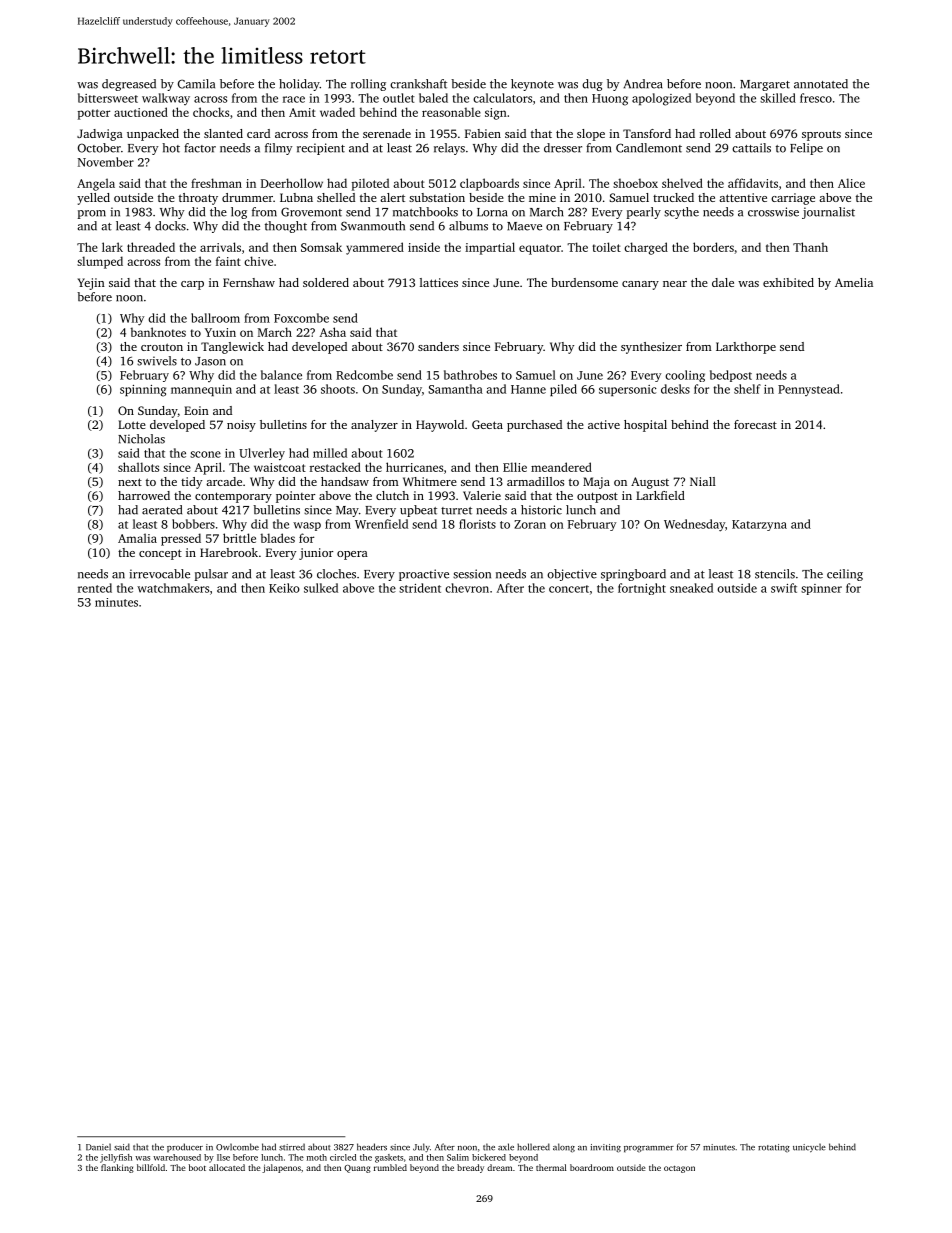  Describe the element at coordinates (592, 85) in the page. I see `dug` at that location.
